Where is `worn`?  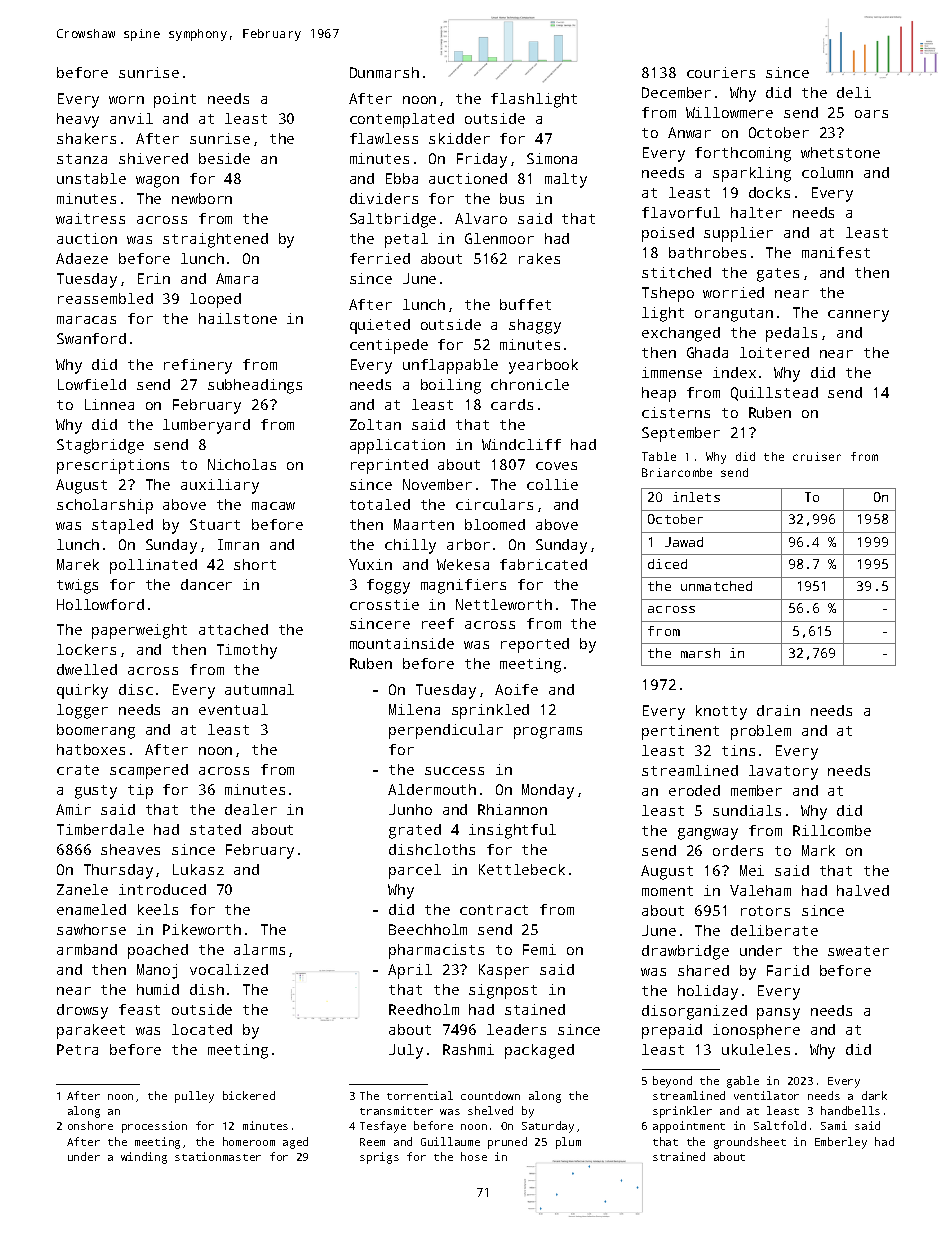
worn is located at coordinates (126, 100).
